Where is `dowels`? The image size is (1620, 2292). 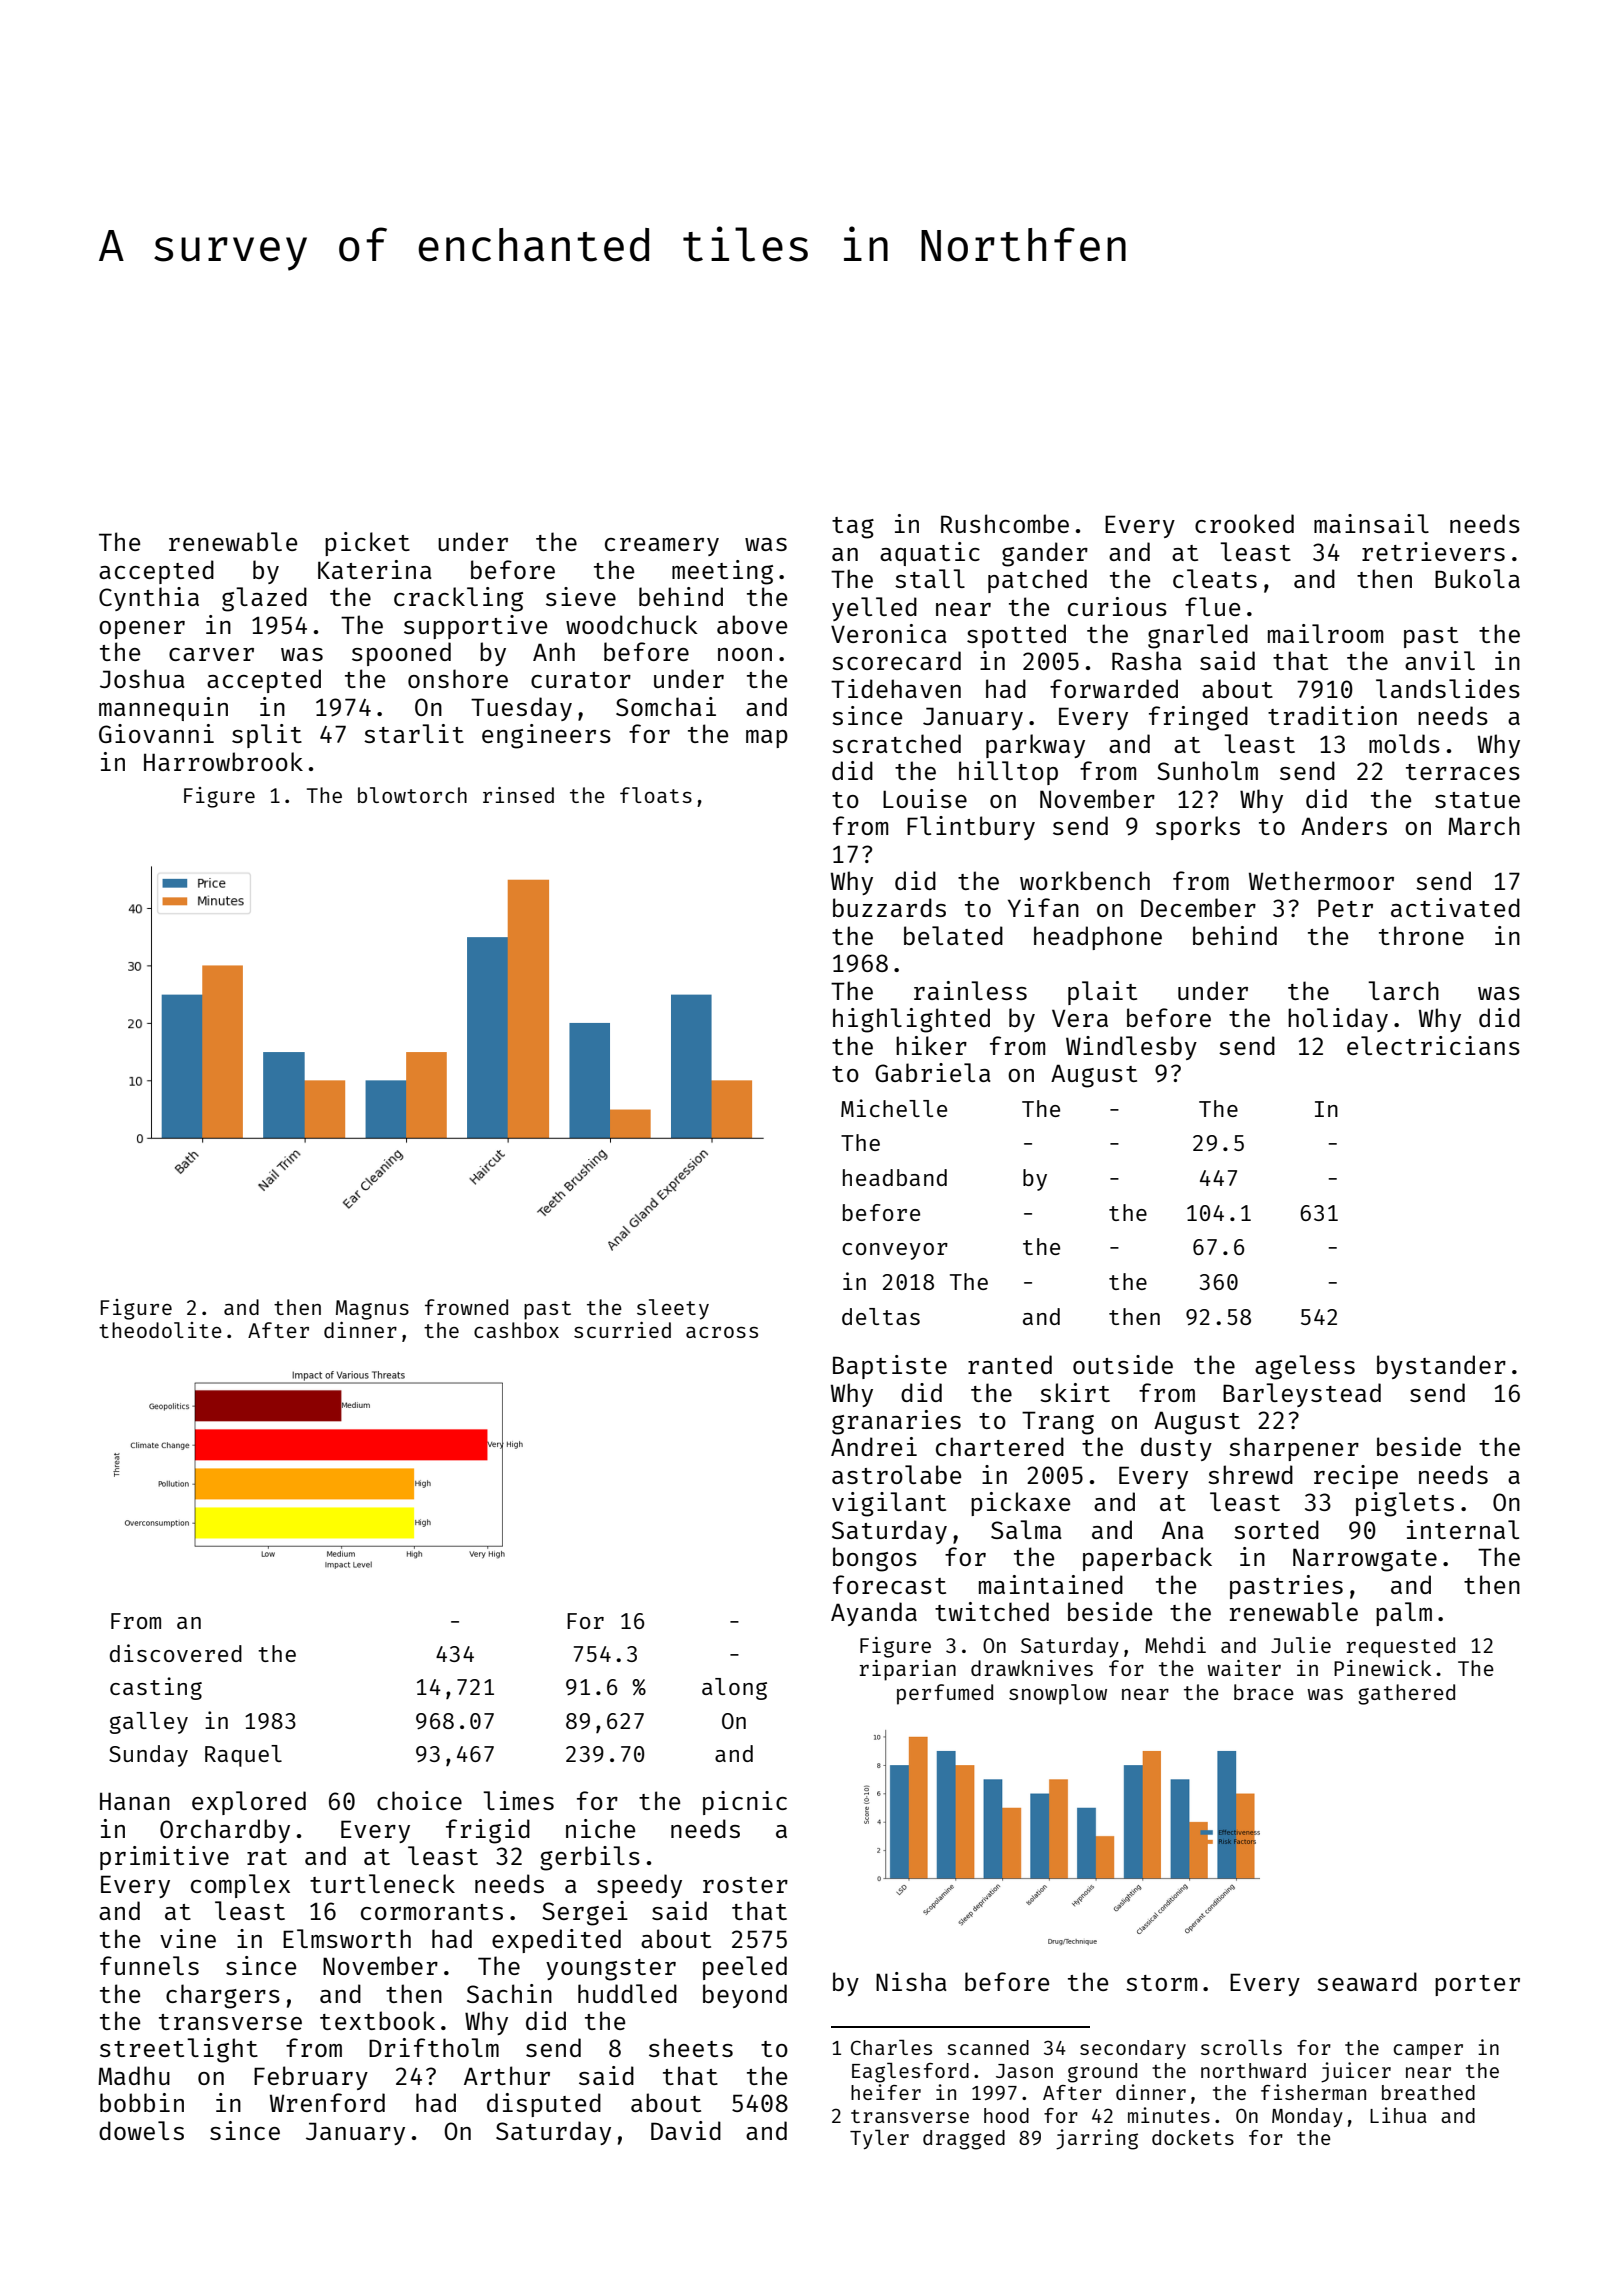
dowels is located at coordinates (141, 2130).
